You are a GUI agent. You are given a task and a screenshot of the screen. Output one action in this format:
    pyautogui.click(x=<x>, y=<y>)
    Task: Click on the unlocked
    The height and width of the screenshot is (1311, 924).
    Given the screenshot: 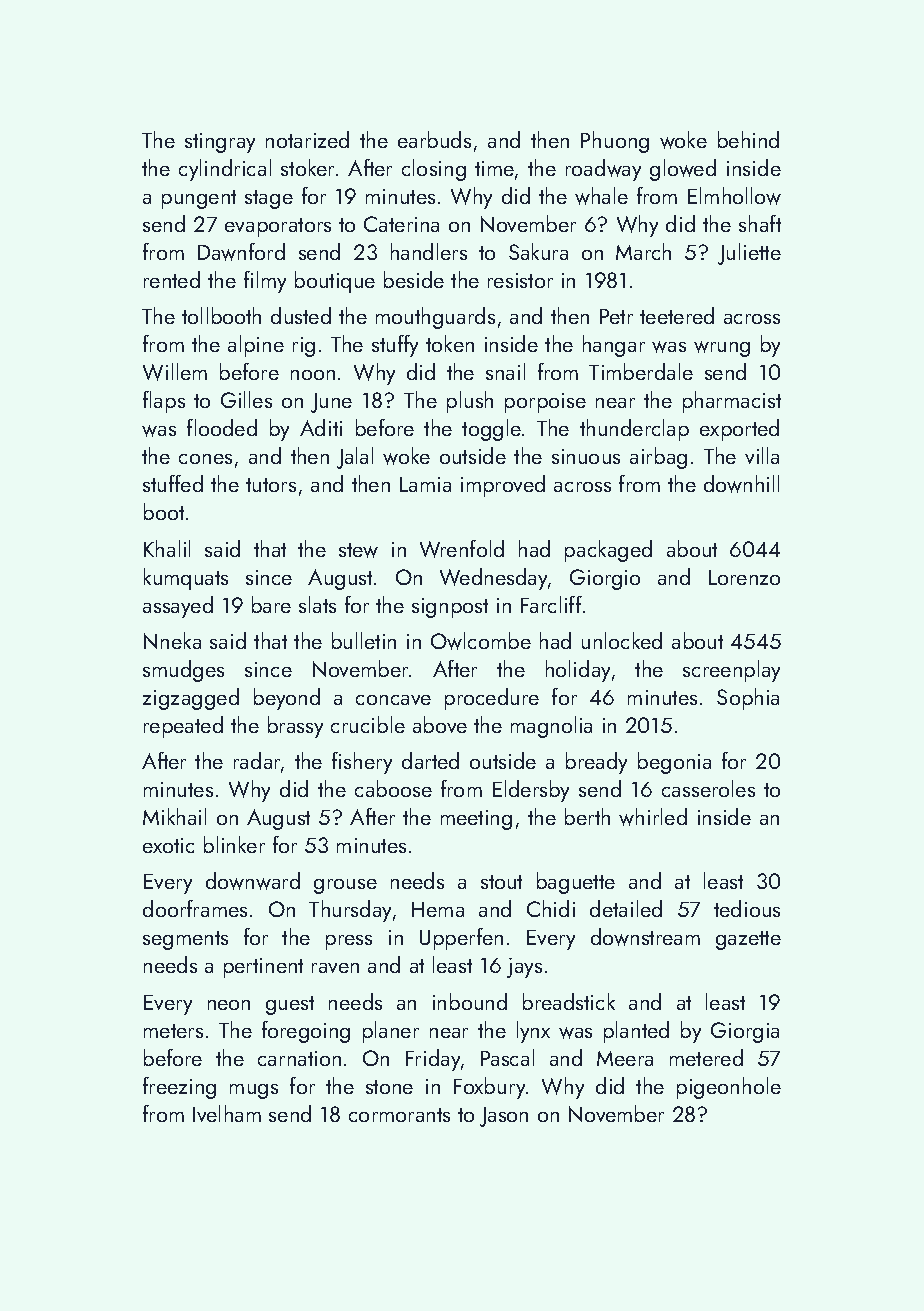 What is the action you would take?
    pyautogui.click(x=622, y=640)
